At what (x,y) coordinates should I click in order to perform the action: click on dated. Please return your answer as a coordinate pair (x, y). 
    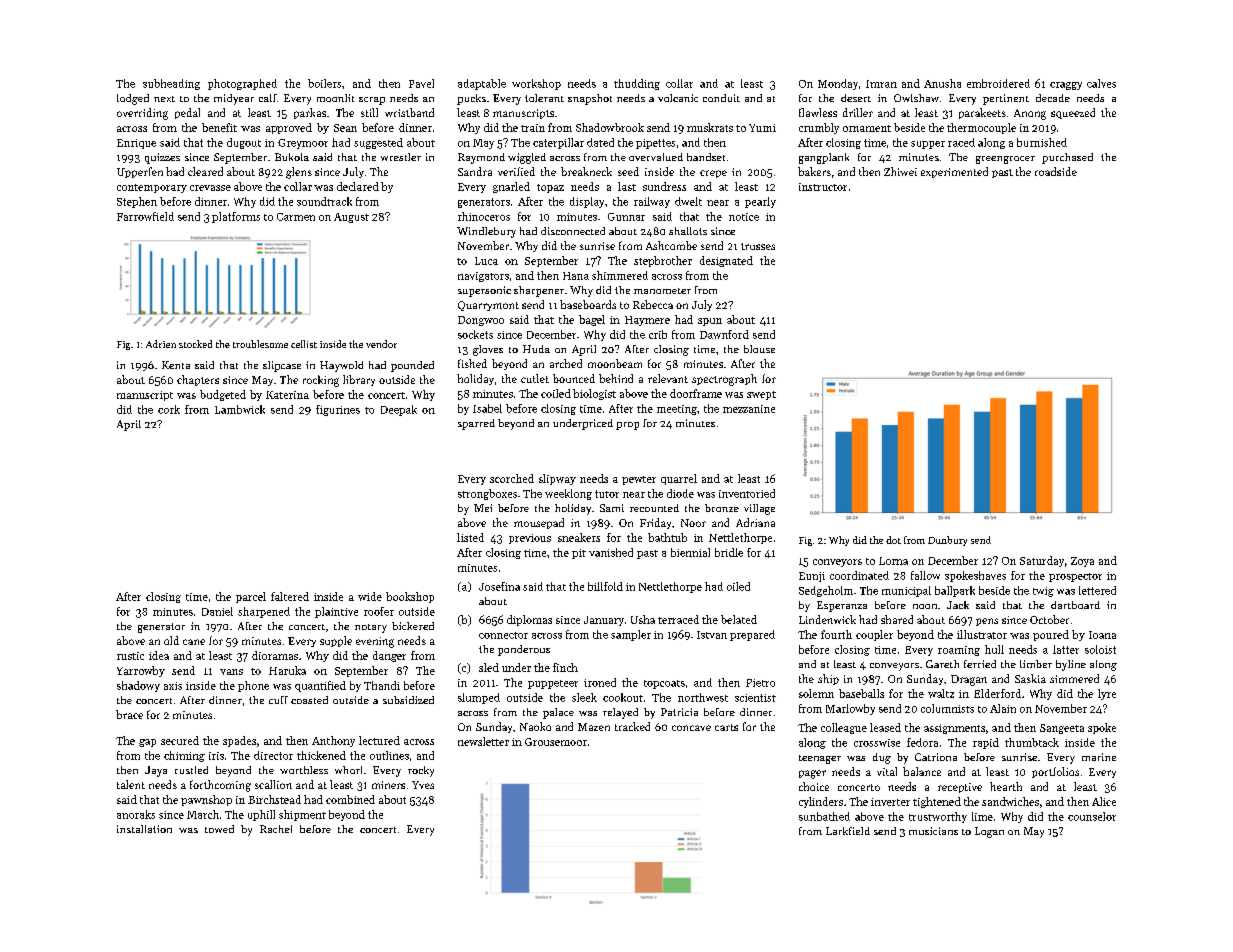
    Looking at the image, I should click on (600, 142).
